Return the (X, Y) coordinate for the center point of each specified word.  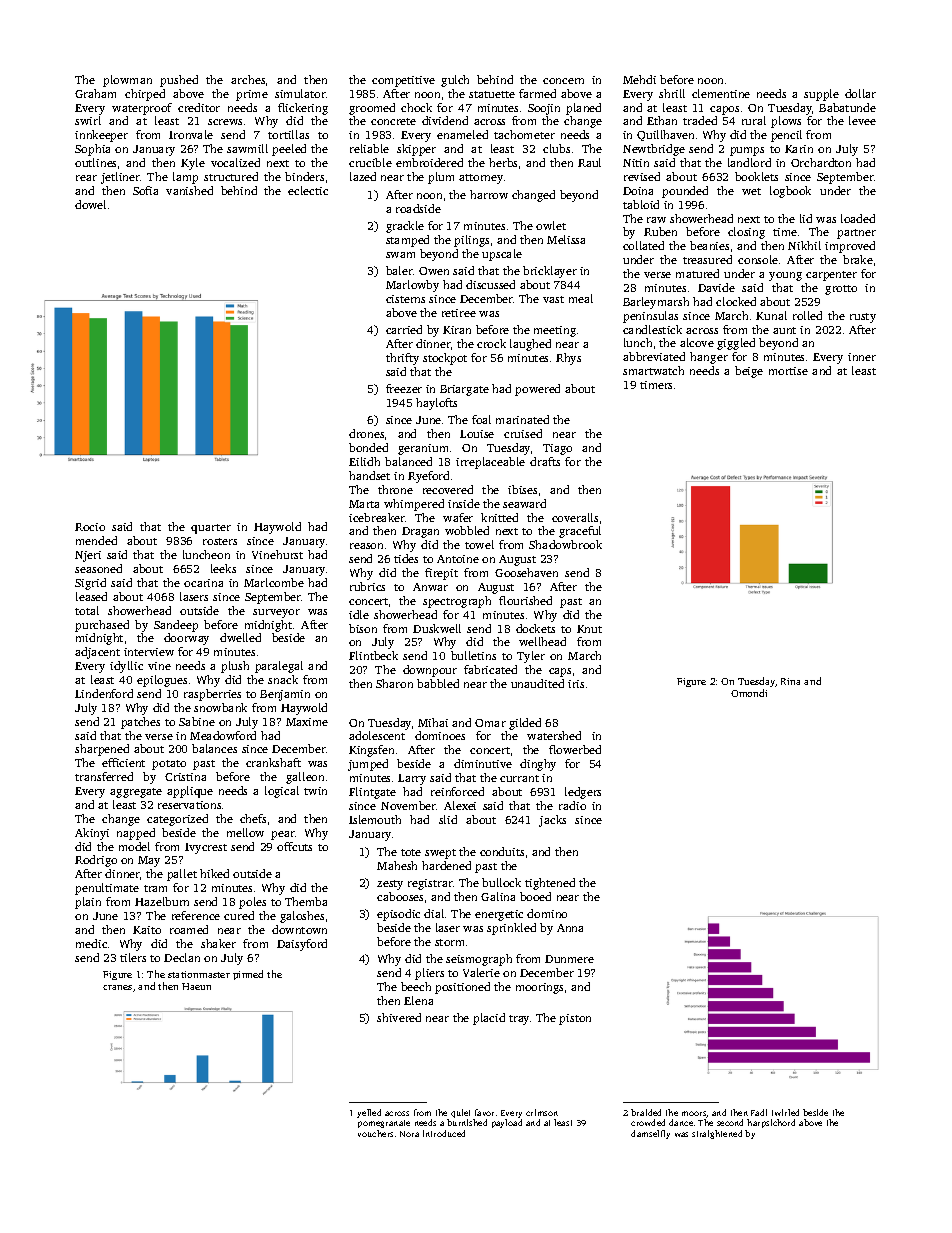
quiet (460, 1113)
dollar (860, 93)
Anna (570, 928)
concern (563, 81)
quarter (211, 529)
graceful (580, 532)
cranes (117, 987)
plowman (127, 81)
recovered (448, 489)
